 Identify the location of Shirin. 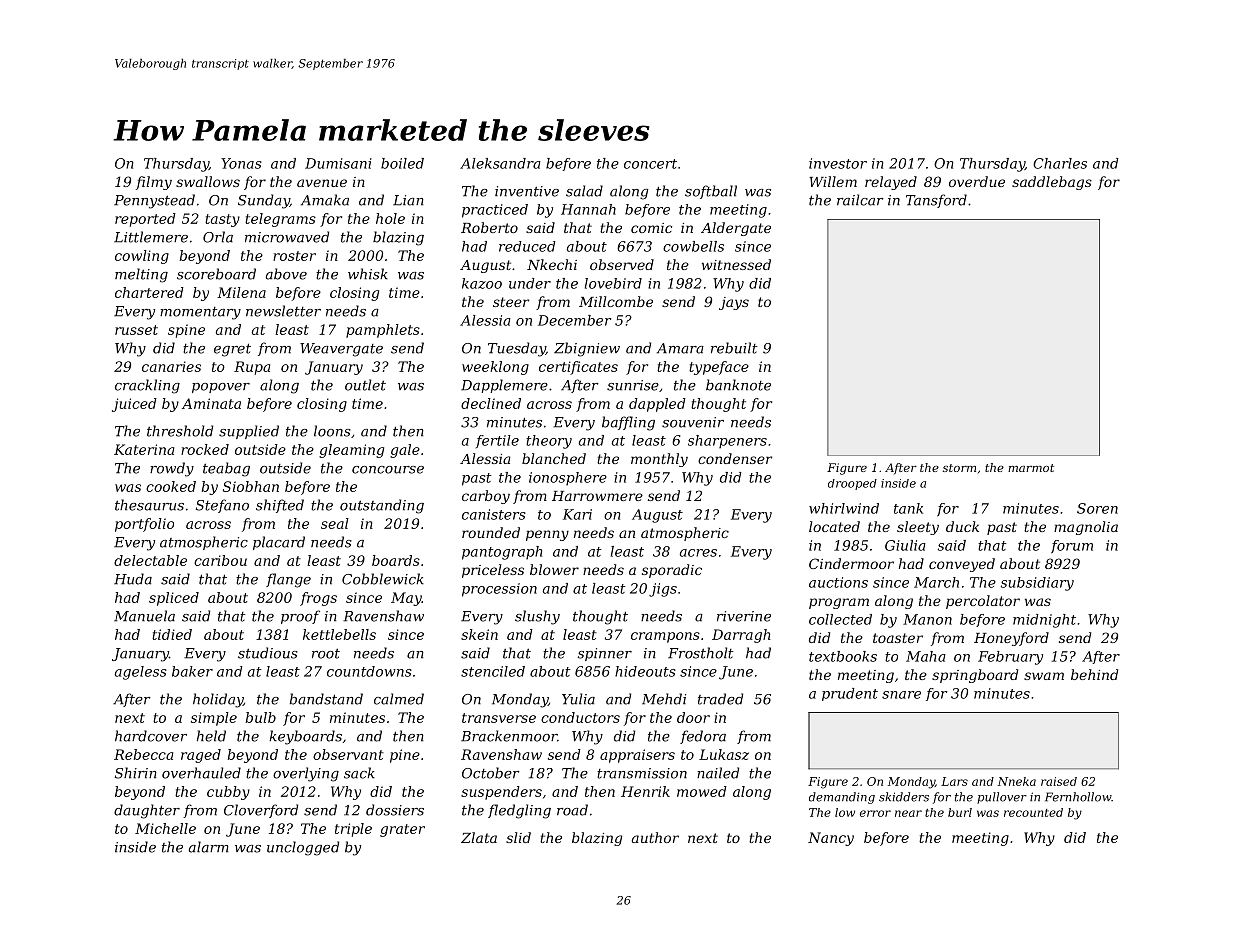
(136, 773).
